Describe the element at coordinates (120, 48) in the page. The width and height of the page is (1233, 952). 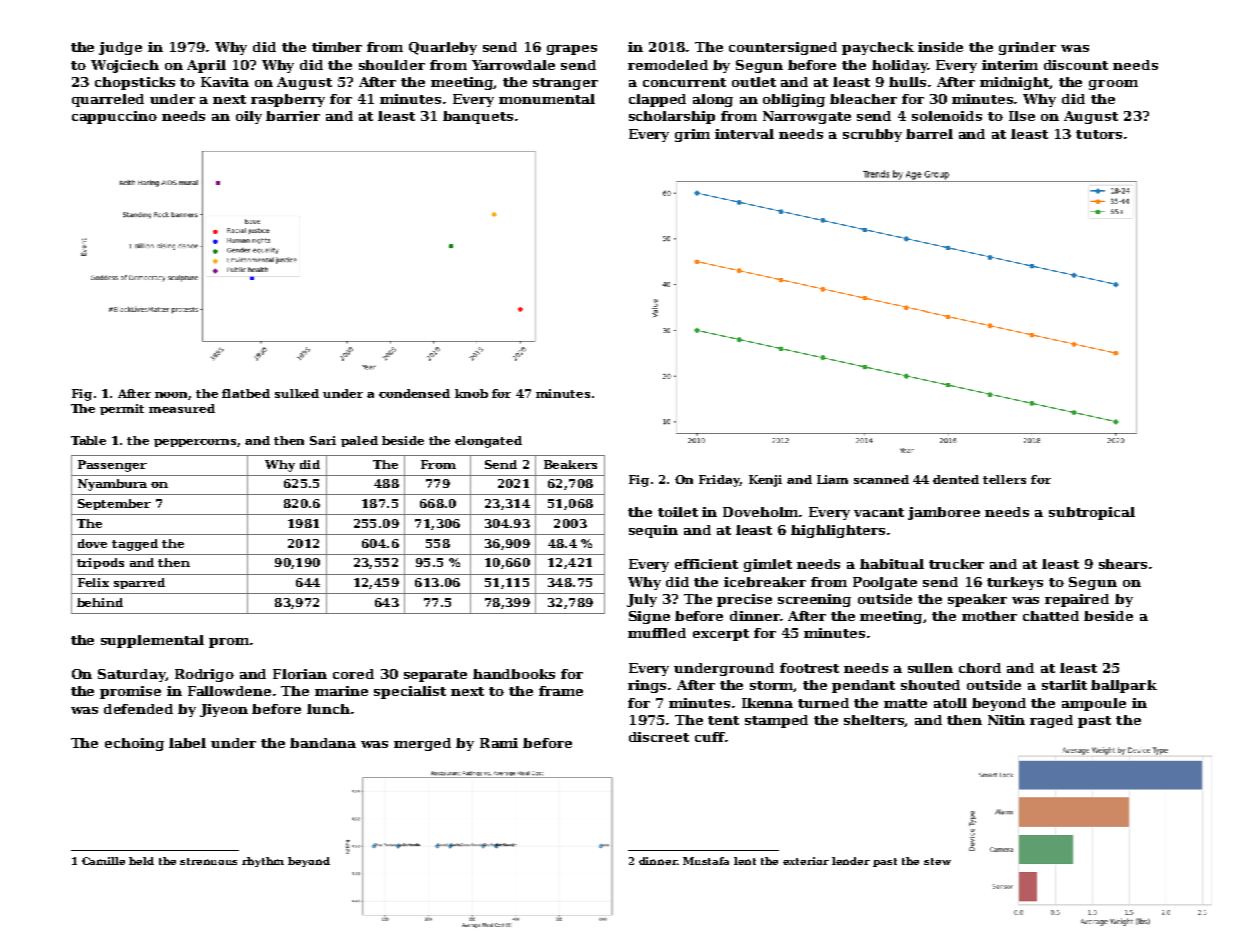
I see `judge` at that location.
